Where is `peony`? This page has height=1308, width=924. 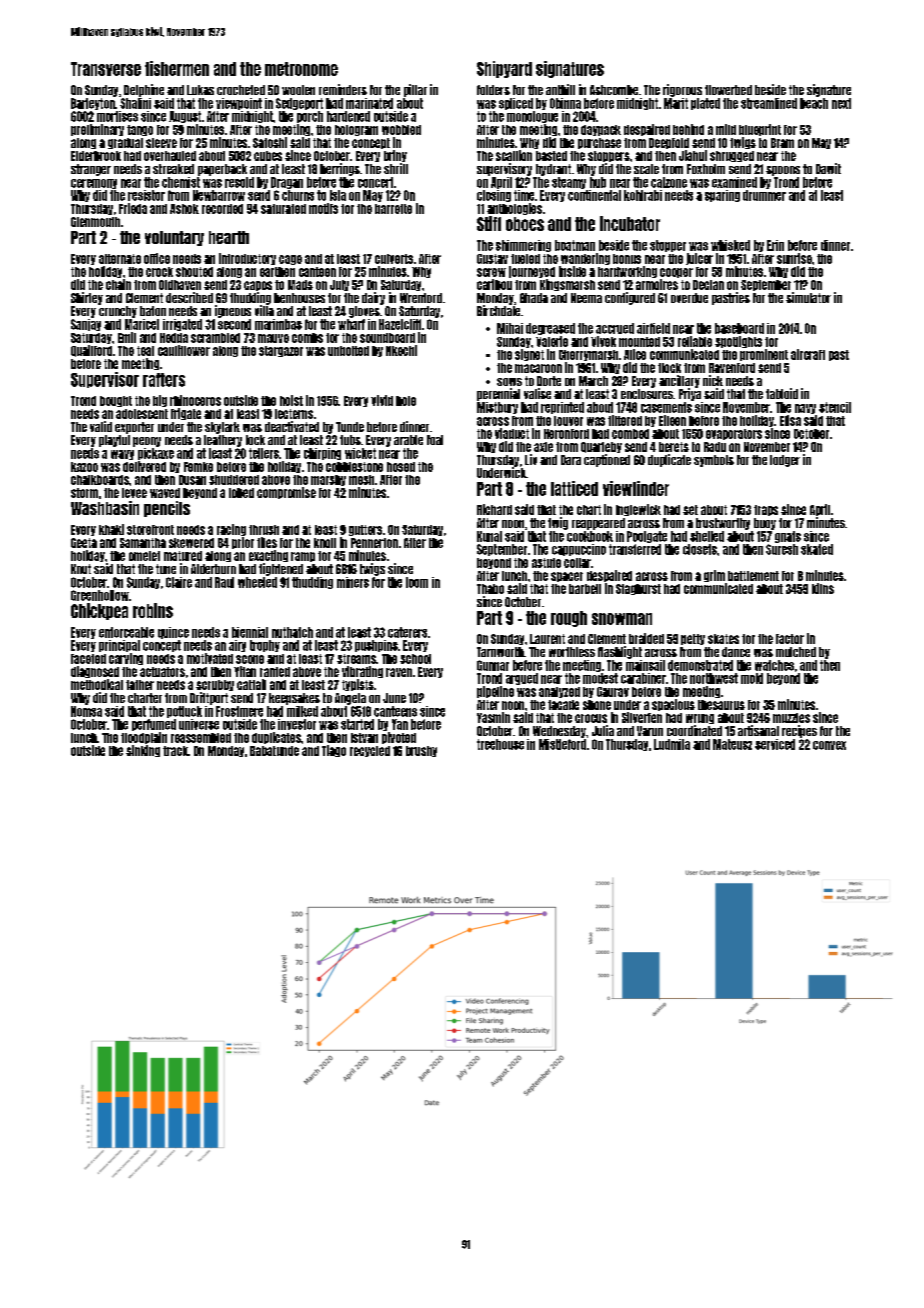
peony is located at coordinates (147, 442).
